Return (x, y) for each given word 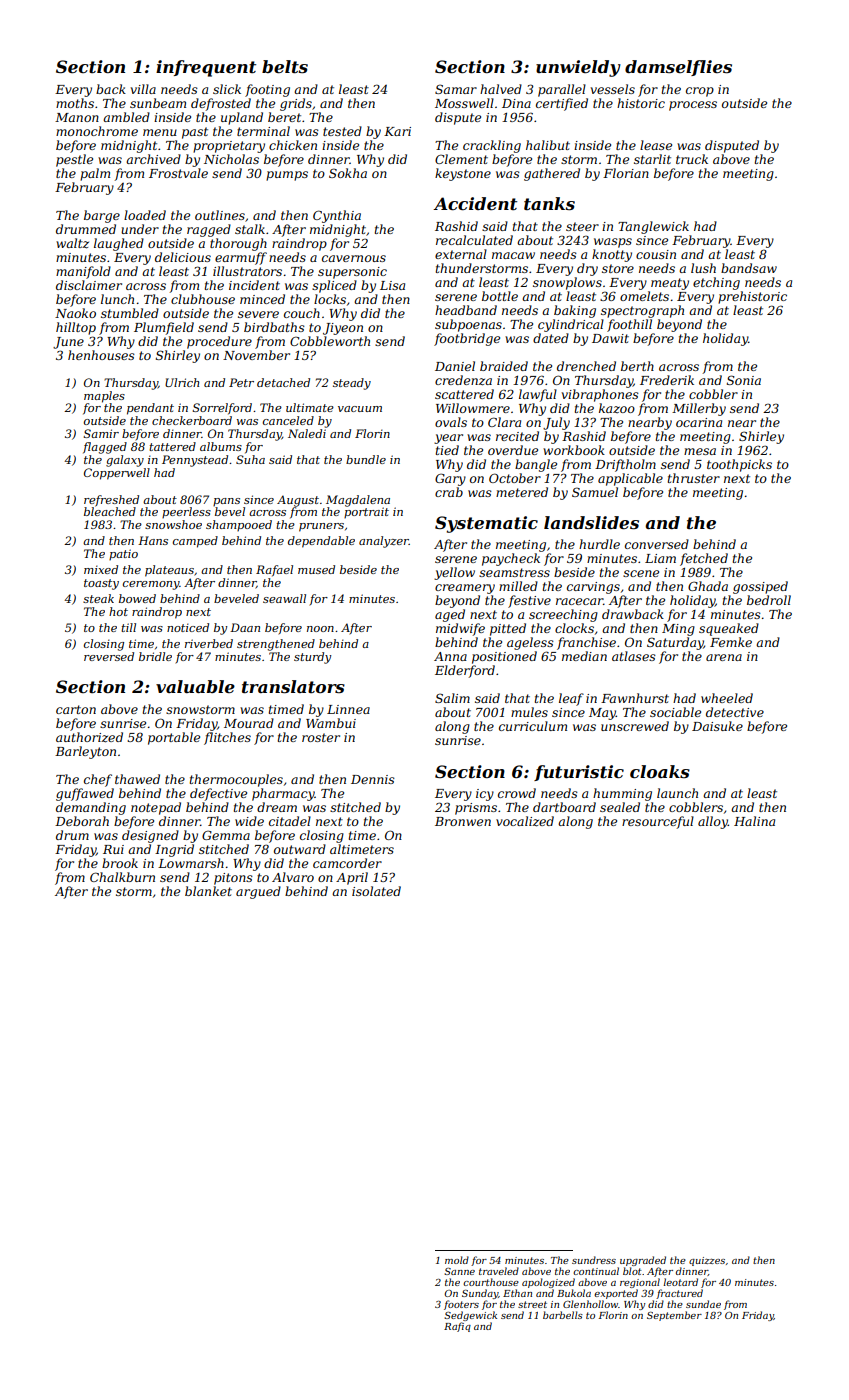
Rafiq (457, 1327)
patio (123, 554)
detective (735, 712)
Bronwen (463, 821)
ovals (451, 422)
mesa (700, 451)
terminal (263, 131)
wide (249, 821)
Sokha (348, 173)
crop (700, 92)
